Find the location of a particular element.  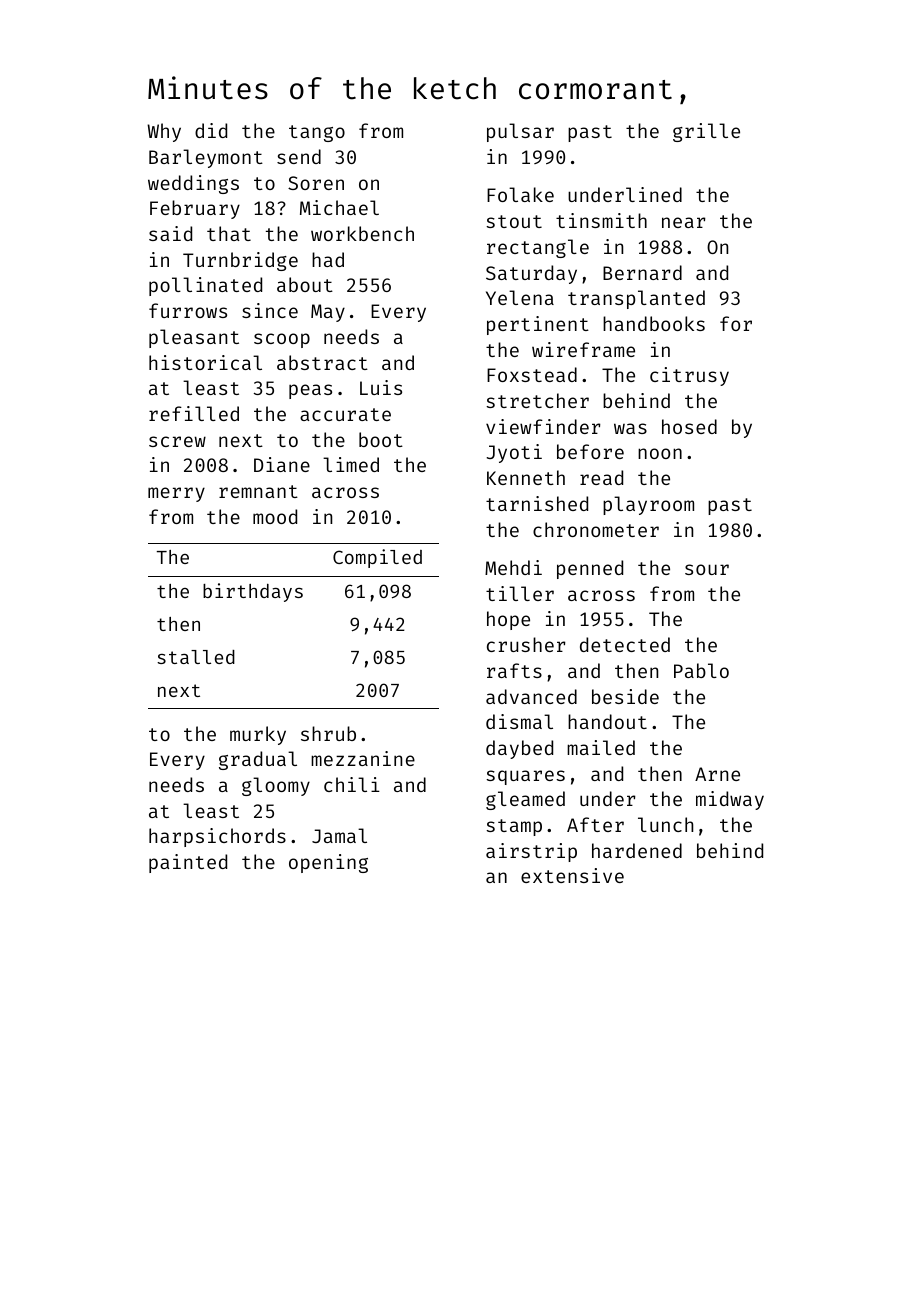

May is located at coordinates (328, 313).
